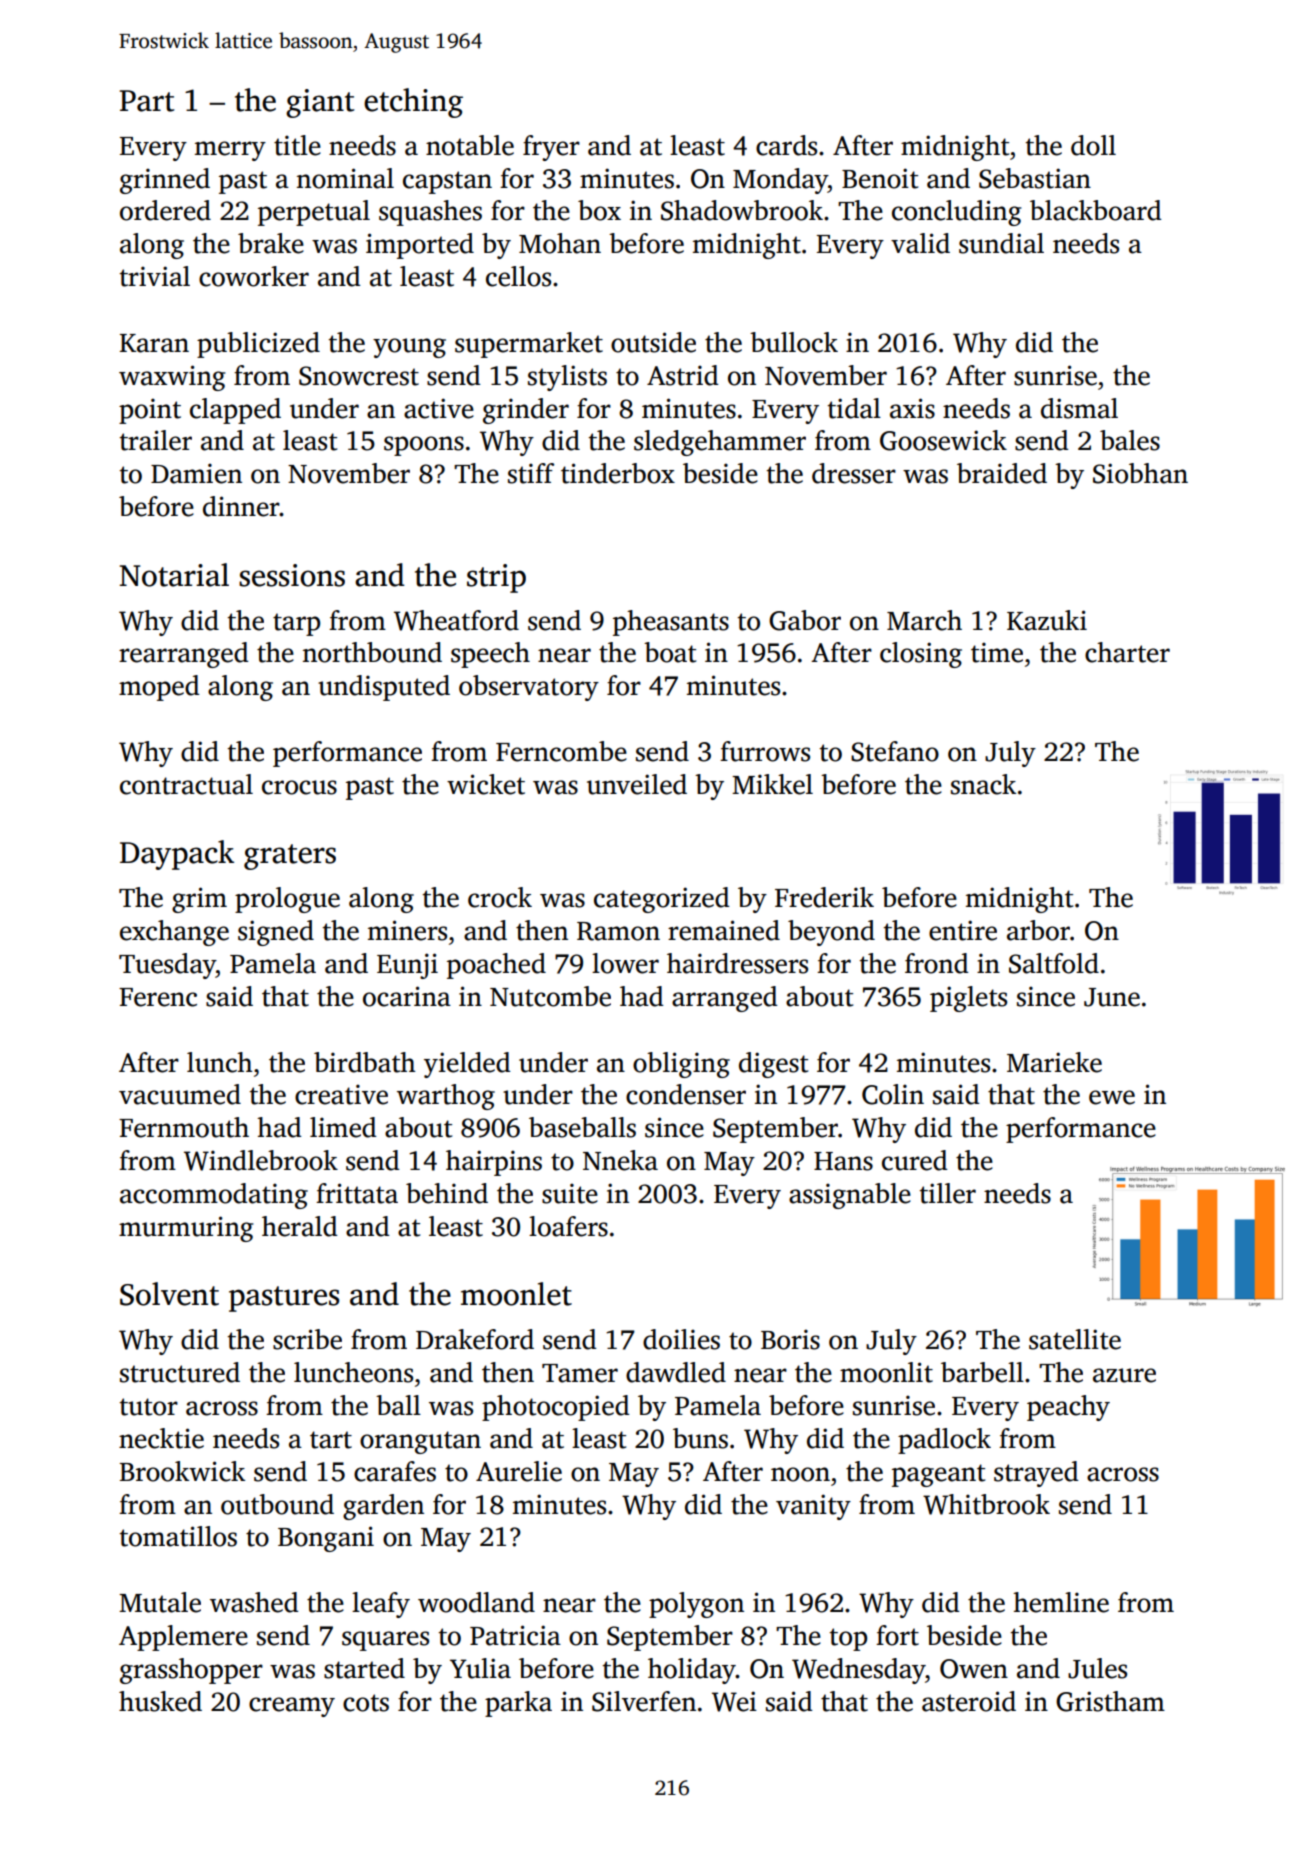  I want to click on digest, so click(773, 1065).
